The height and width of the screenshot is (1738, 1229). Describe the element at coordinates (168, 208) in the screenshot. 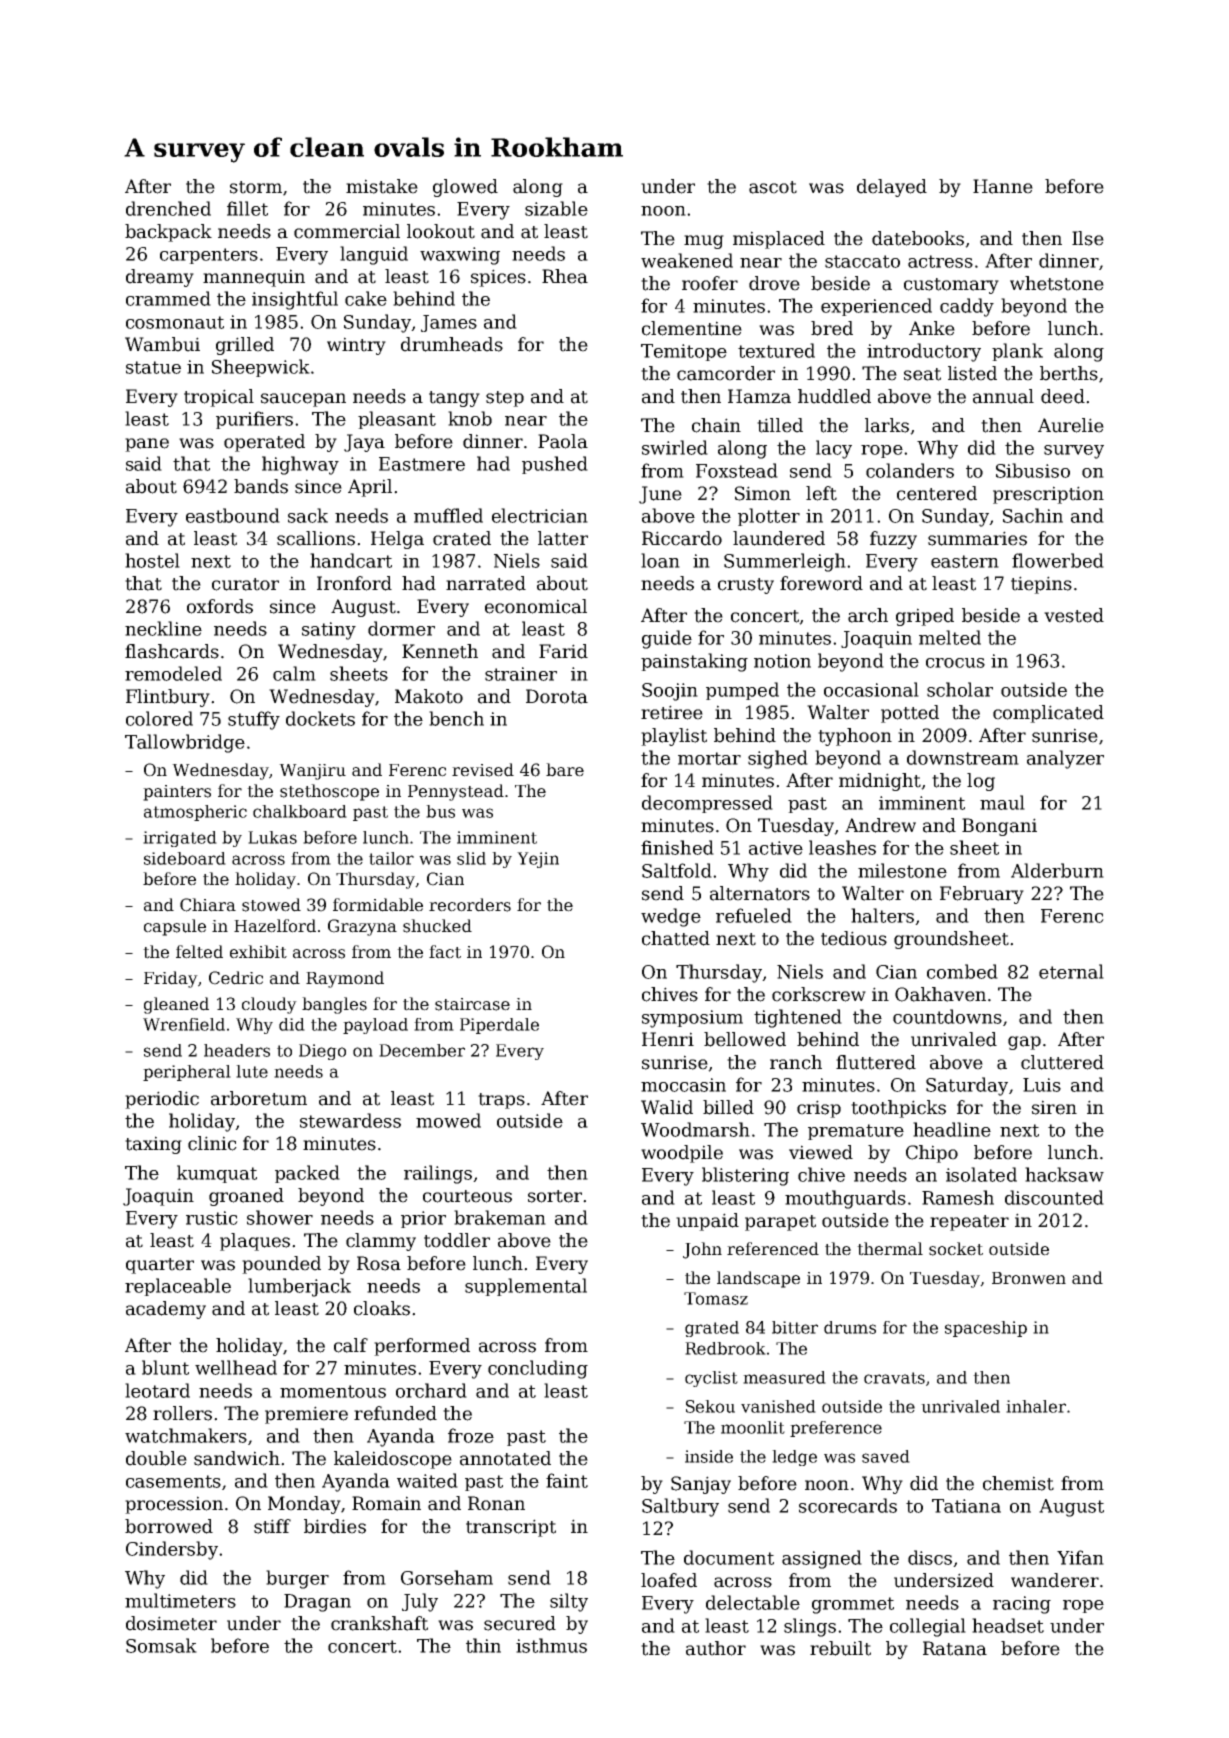

I see `drenched` at that location.
